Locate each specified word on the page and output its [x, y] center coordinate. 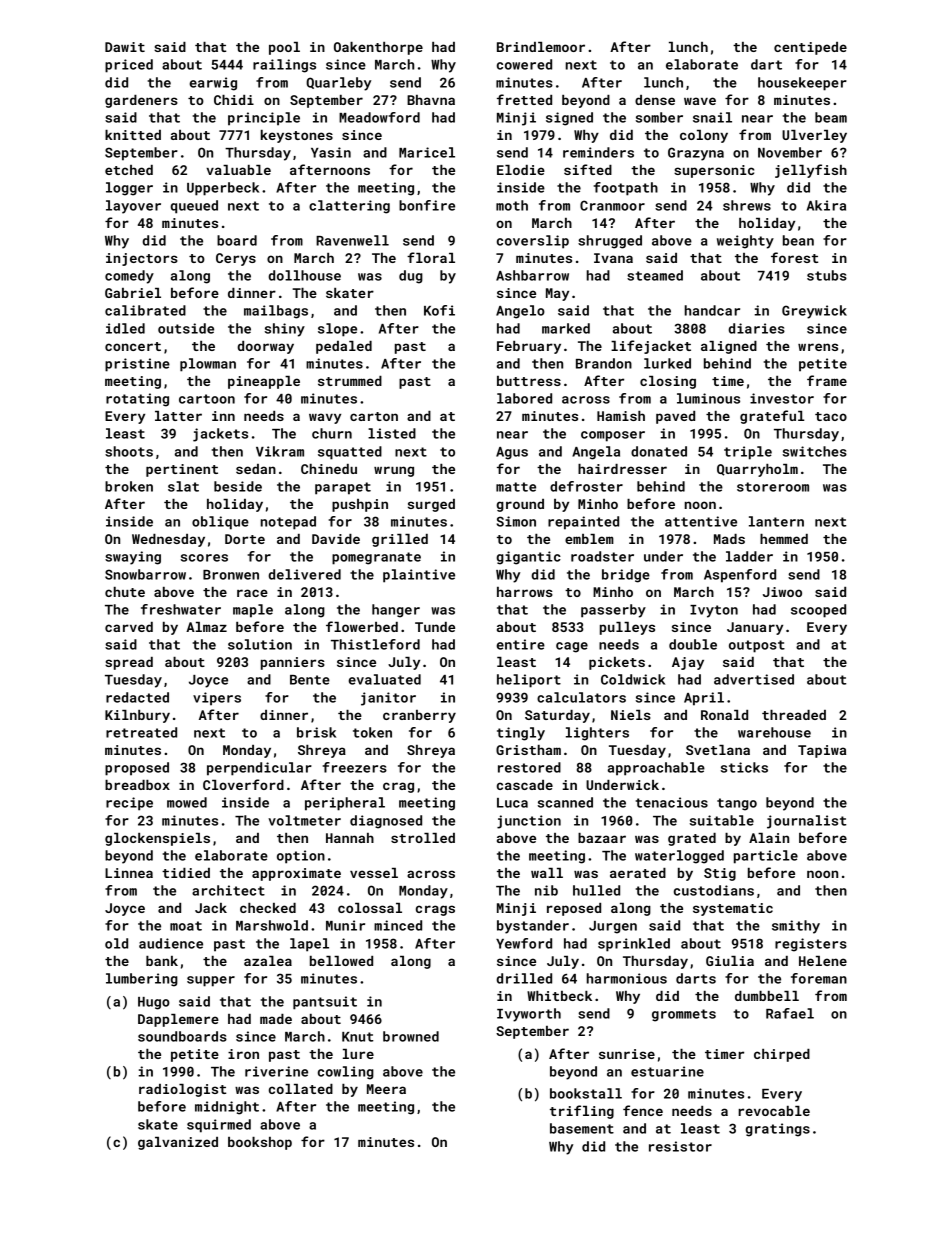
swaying [133, 558]
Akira [826, 205]
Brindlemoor [541, 47]
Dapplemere [178, 1020]
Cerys [236, 259]
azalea [268, 961]
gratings [777, 1130]
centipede [810, 48]
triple [748, 453]
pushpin [360, 505]
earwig [213, 84]
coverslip [533, 242]
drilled [524, 978]
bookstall [586, 1093]
